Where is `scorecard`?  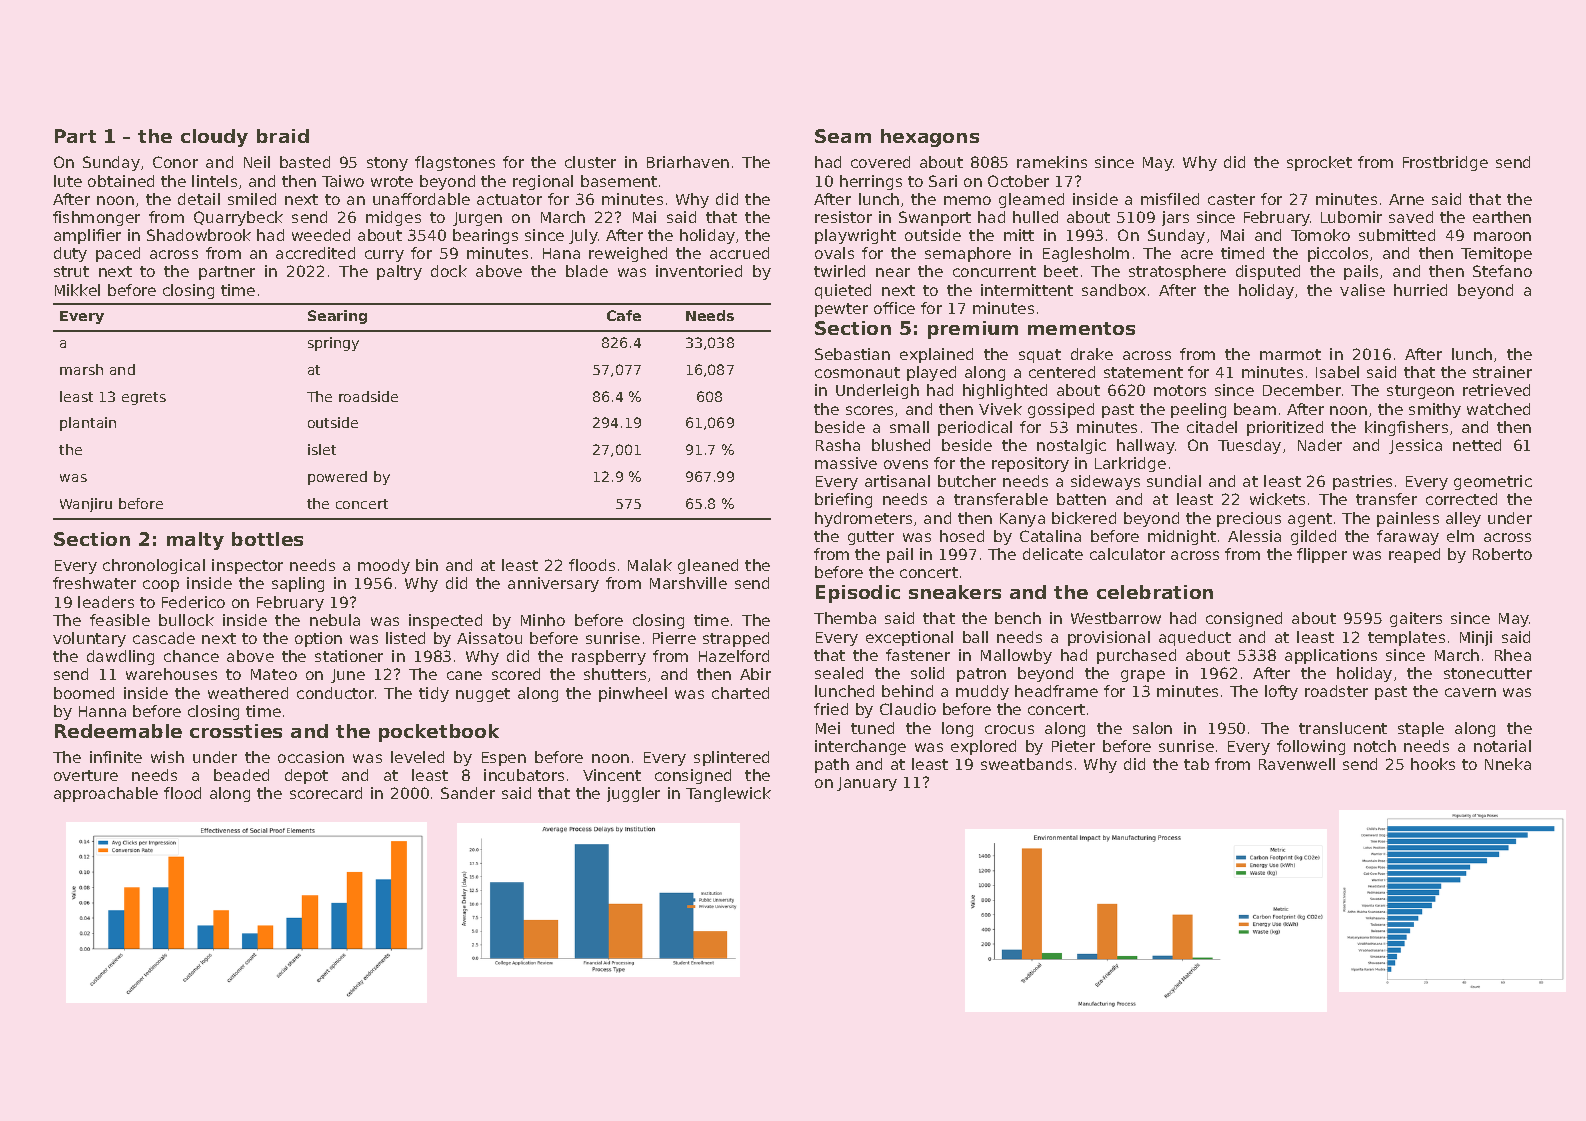 scorecard is located at coordinates (326, 793).
